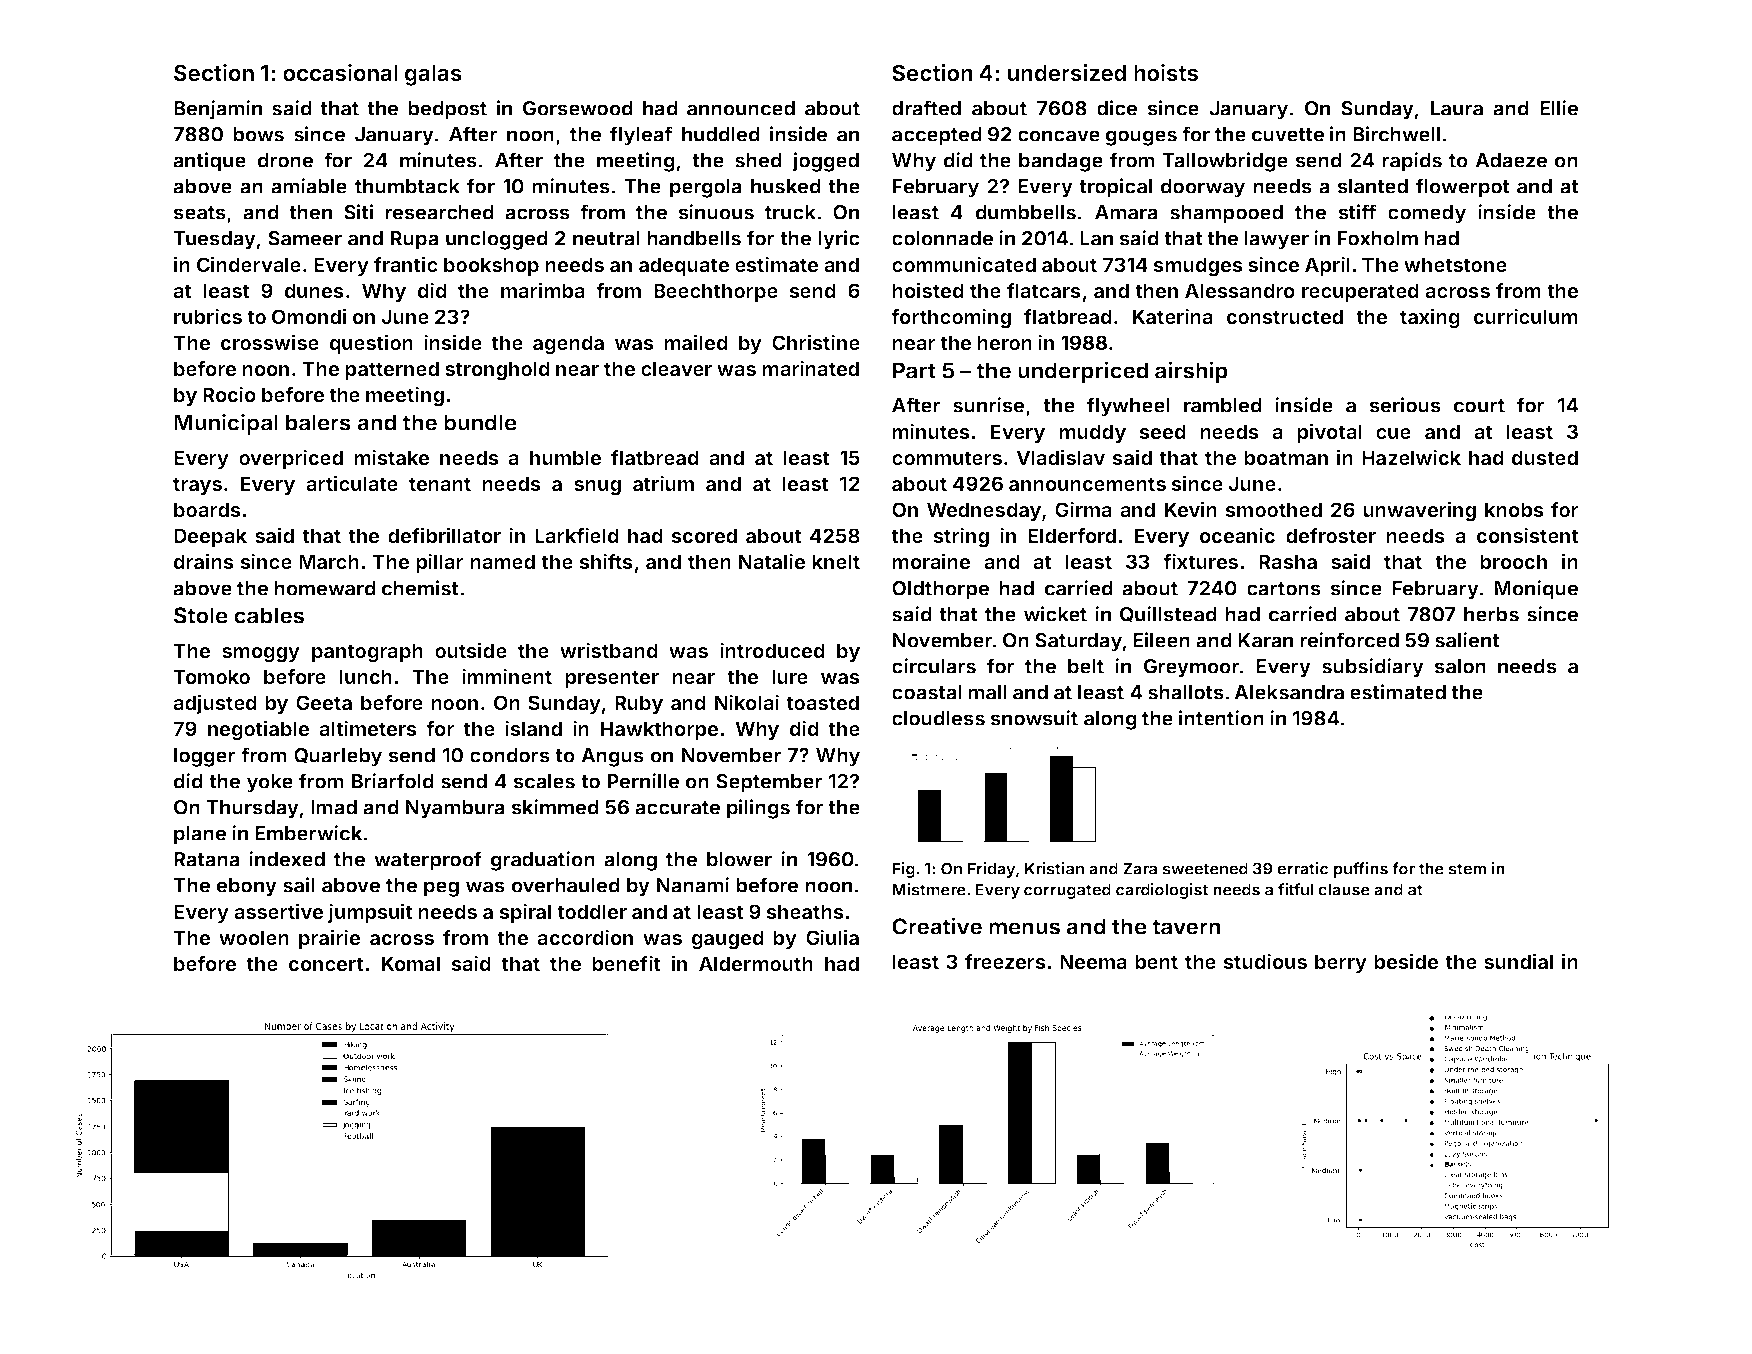 This image has height=1354, width=1752. What do you see at coordinates (543, 290) in the image?
I see `marimba` at bounding box center [543, 290].
